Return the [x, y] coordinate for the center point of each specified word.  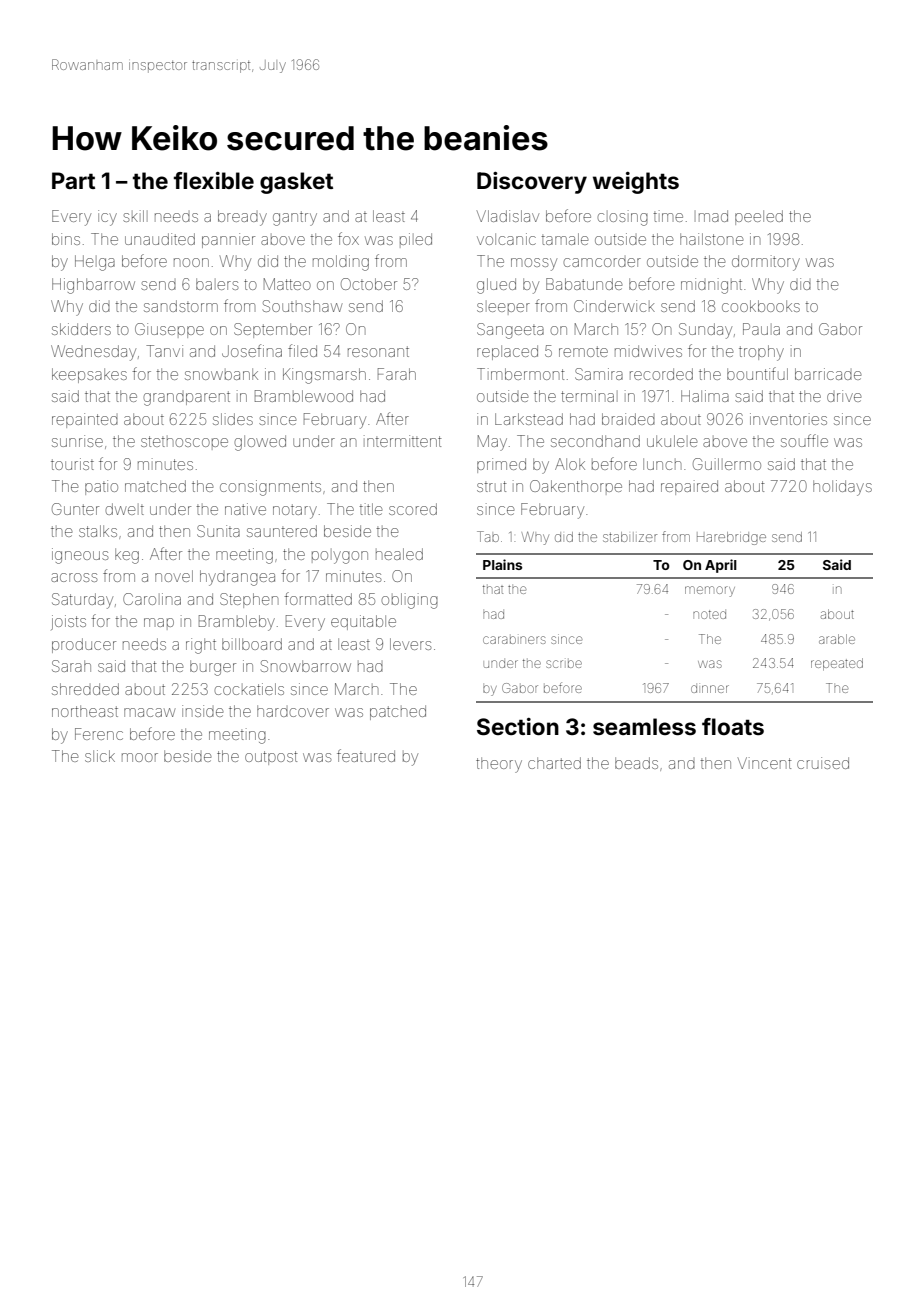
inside [202, 711]
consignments [270, 488]
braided [628, 419]
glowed [260, 443]
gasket [296, 183]
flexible [214, 180]
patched [398, 712]
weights [636, 183]
